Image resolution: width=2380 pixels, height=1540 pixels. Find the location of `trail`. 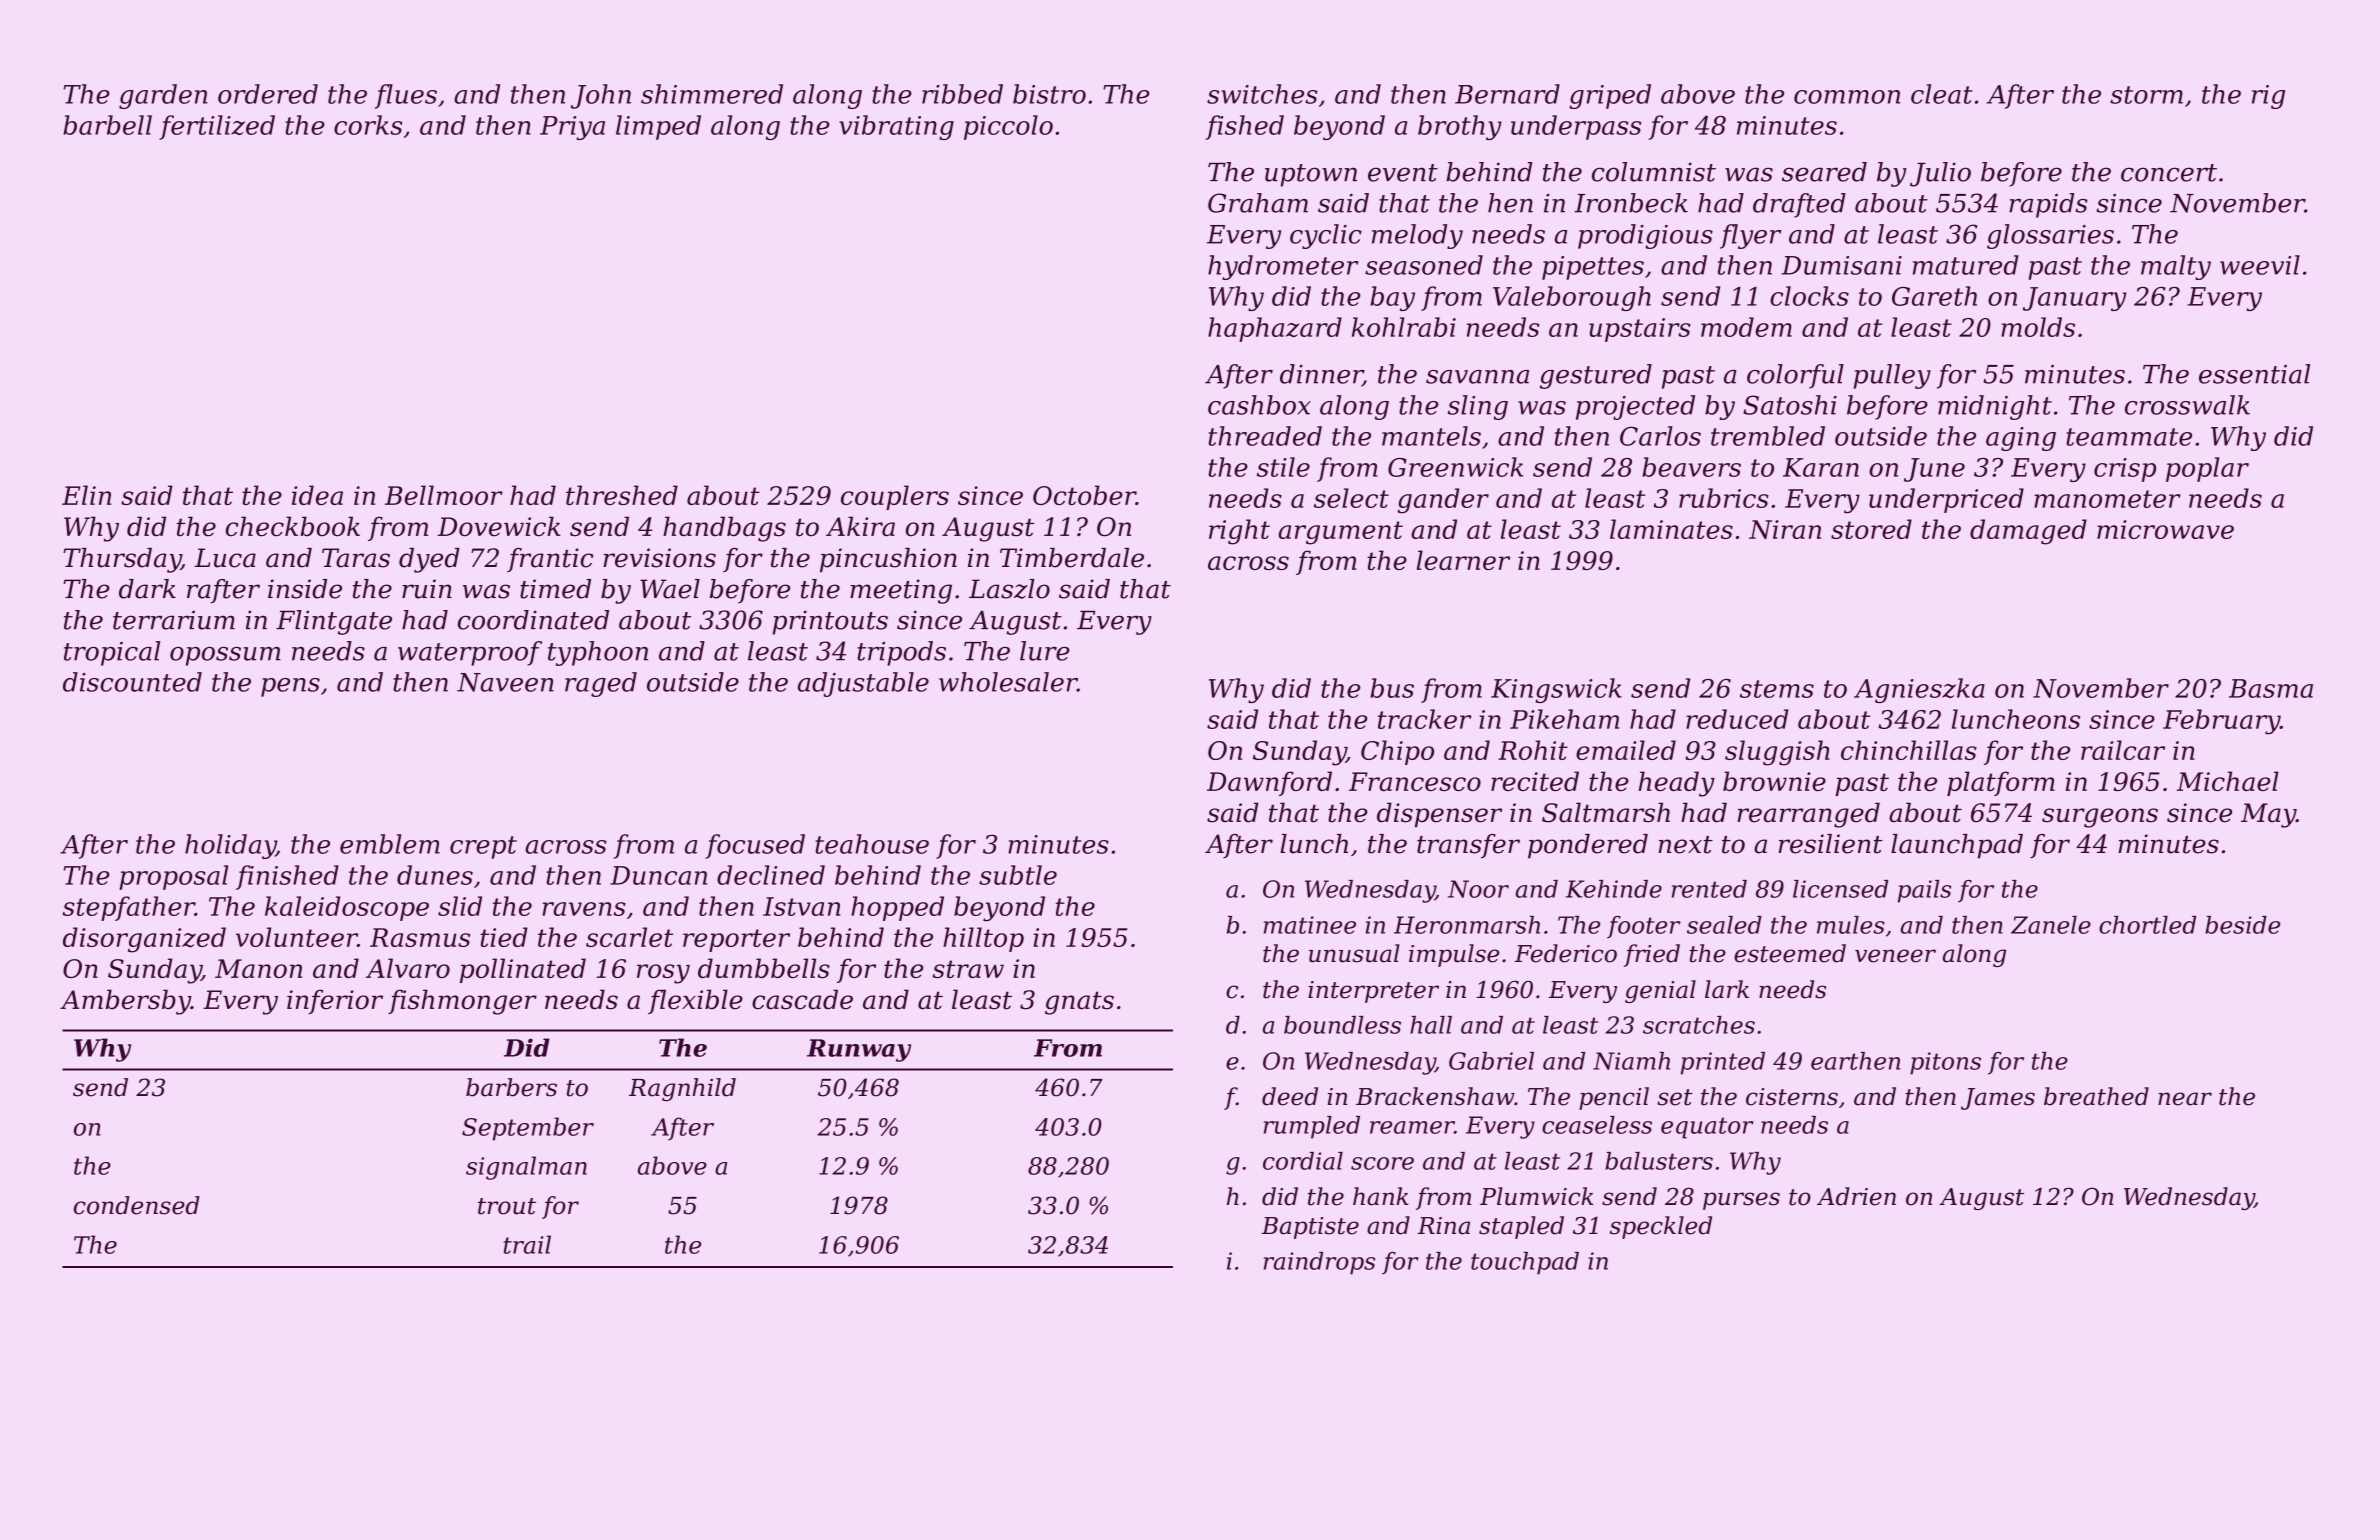

trail is located at coordinates (527, 1244).
